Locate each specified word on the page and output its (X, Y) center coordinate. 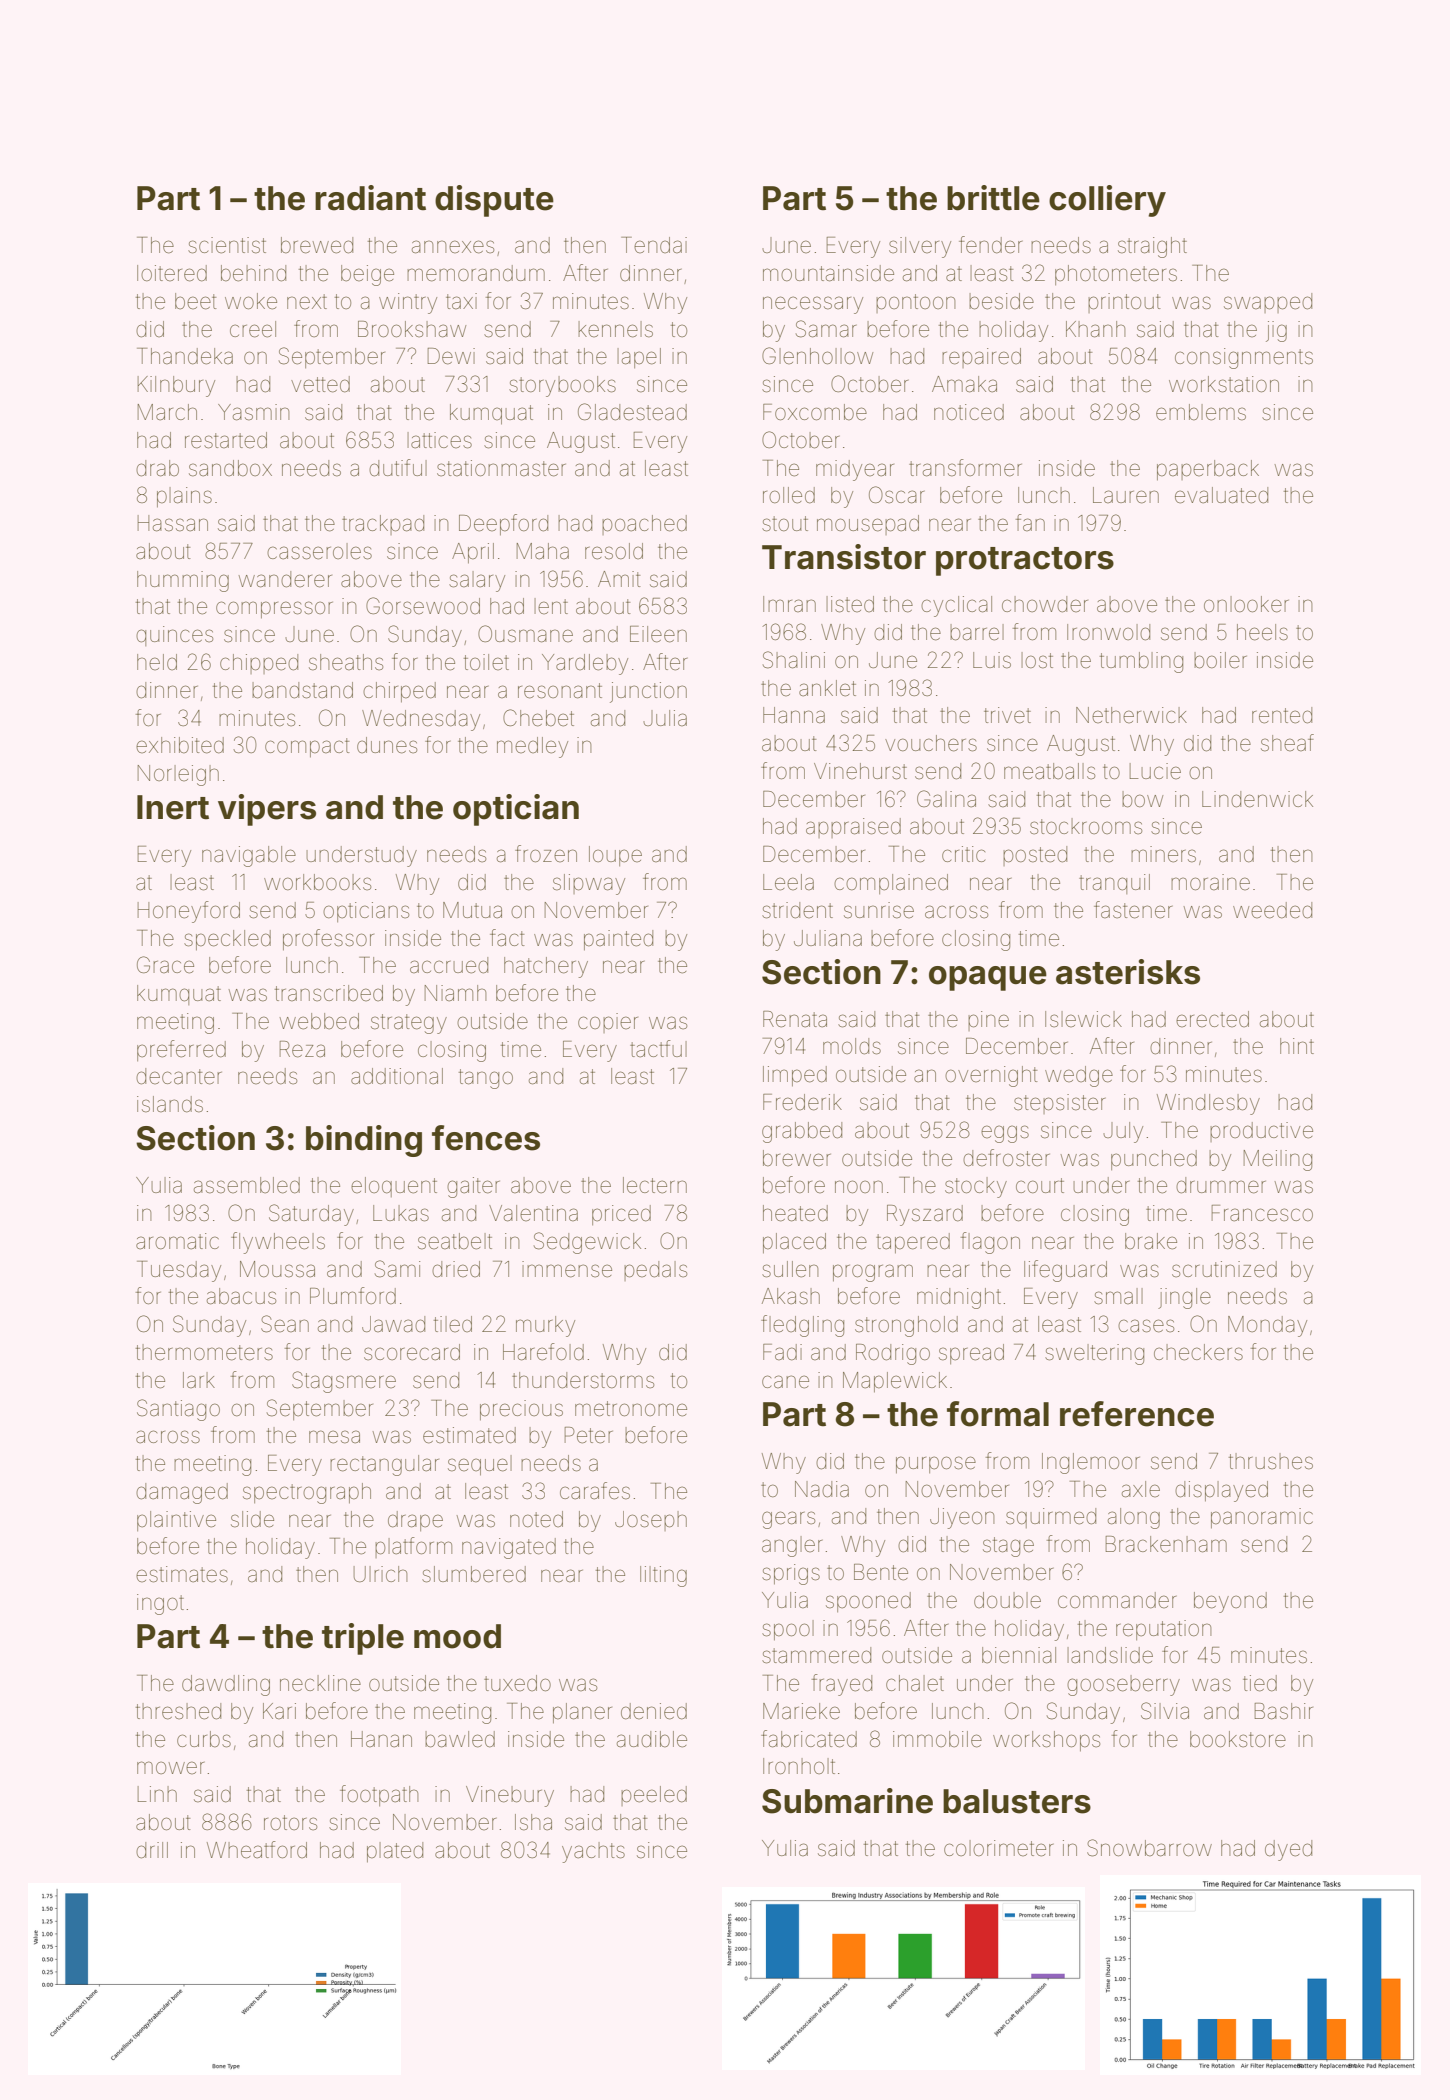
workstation (1224, 384)
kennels (615, 329)
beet (196, 301)
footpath (379, 1795)
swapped (1268, 303)
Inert (173, 807)
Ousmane (525, 634)
